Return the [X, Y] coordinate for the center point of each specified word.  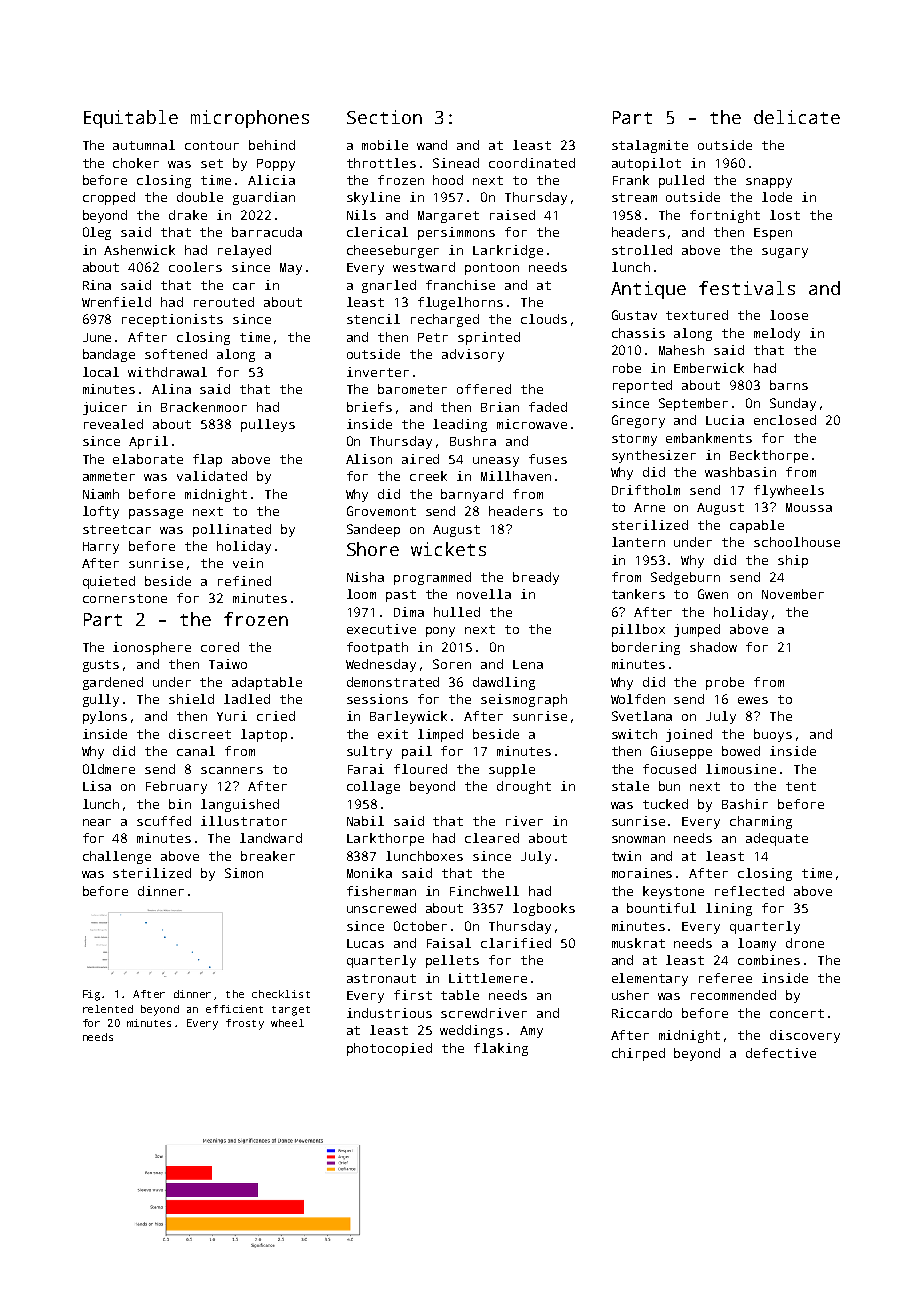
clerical [377, 232]
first [413, 995]
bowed [741, 751]
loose [789, 315]
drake [188, 215]
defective [781, 1053]
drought [524, 787]
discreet [200, 734]
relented [108, 1009]
